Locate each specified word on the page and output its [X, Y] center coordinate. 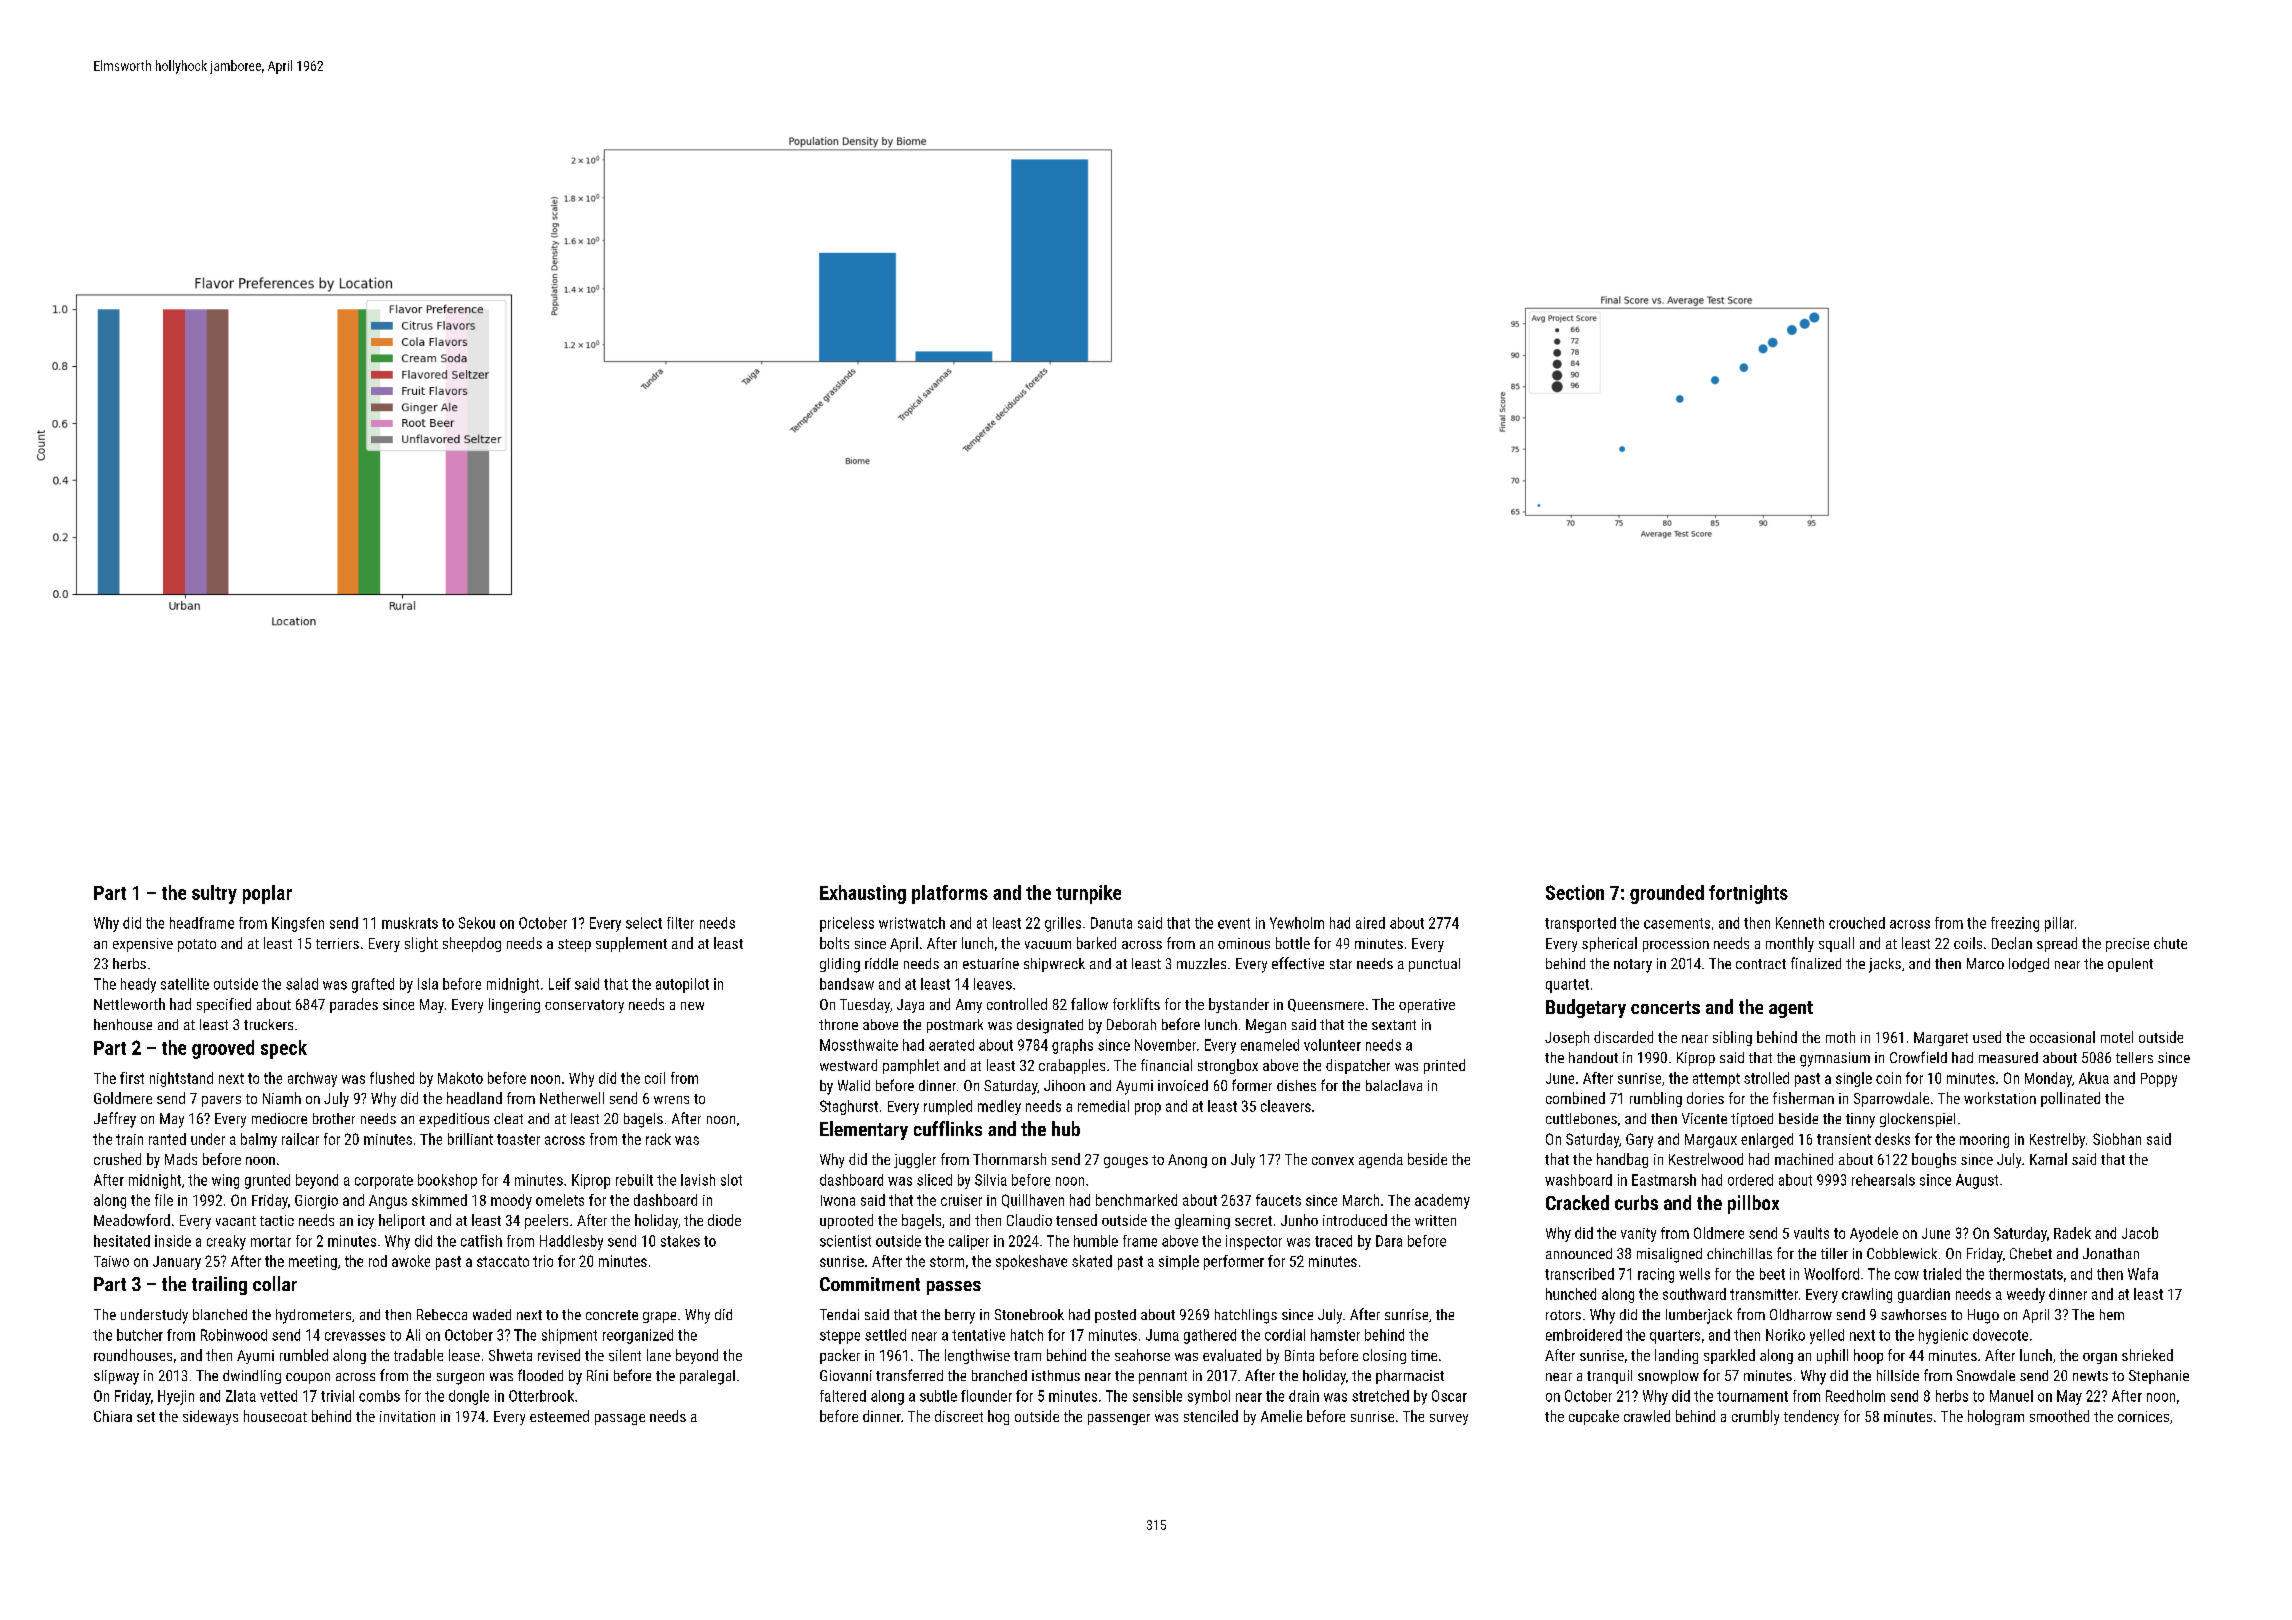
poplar [267, 894]
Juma [1162, 1335]
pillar [2059, 924]
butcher [140, 1335]
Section [1575, 892]
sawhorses [1913, 1314]
